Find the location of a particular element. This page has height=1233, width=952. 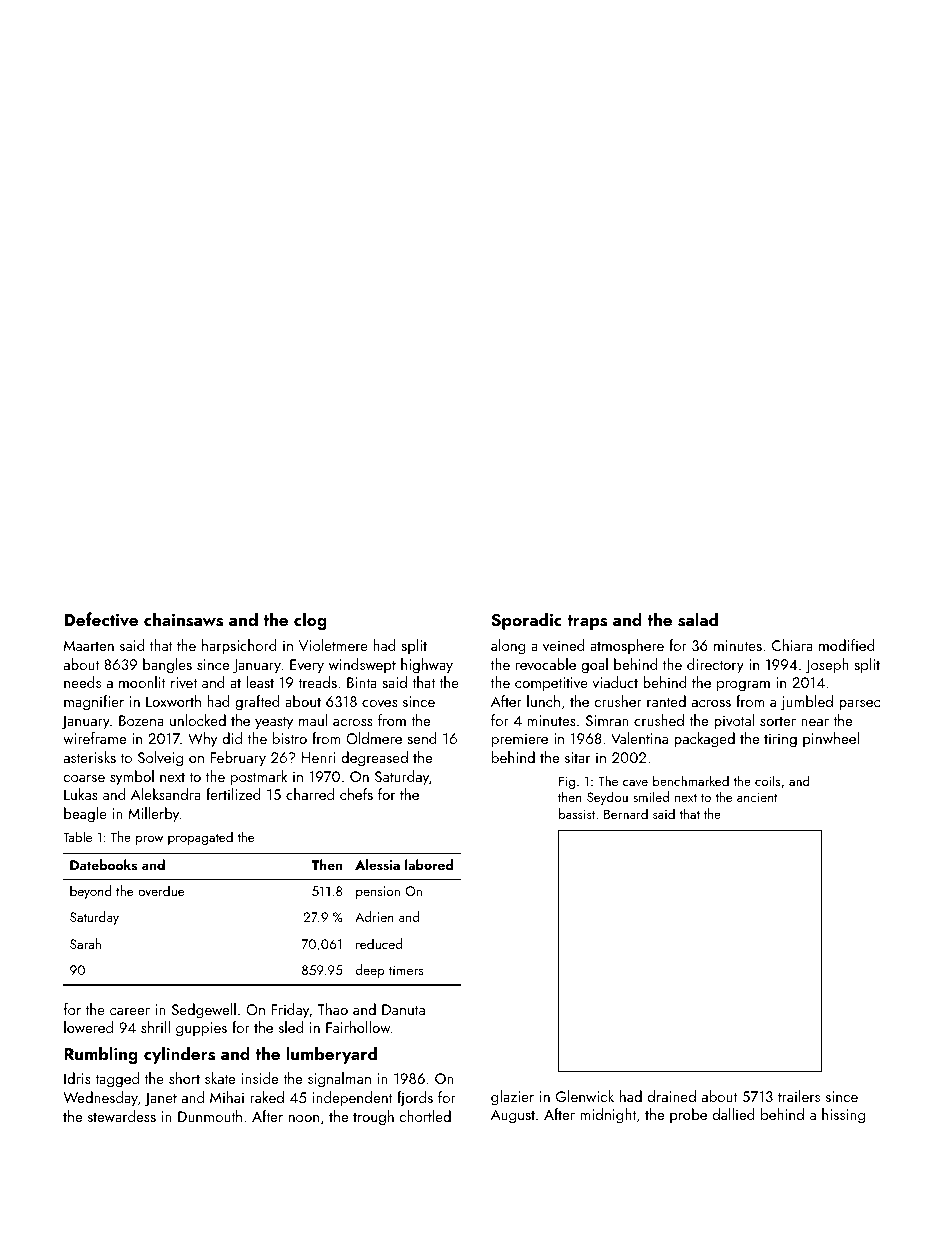

overdue is located at coordinates (161, 890).
